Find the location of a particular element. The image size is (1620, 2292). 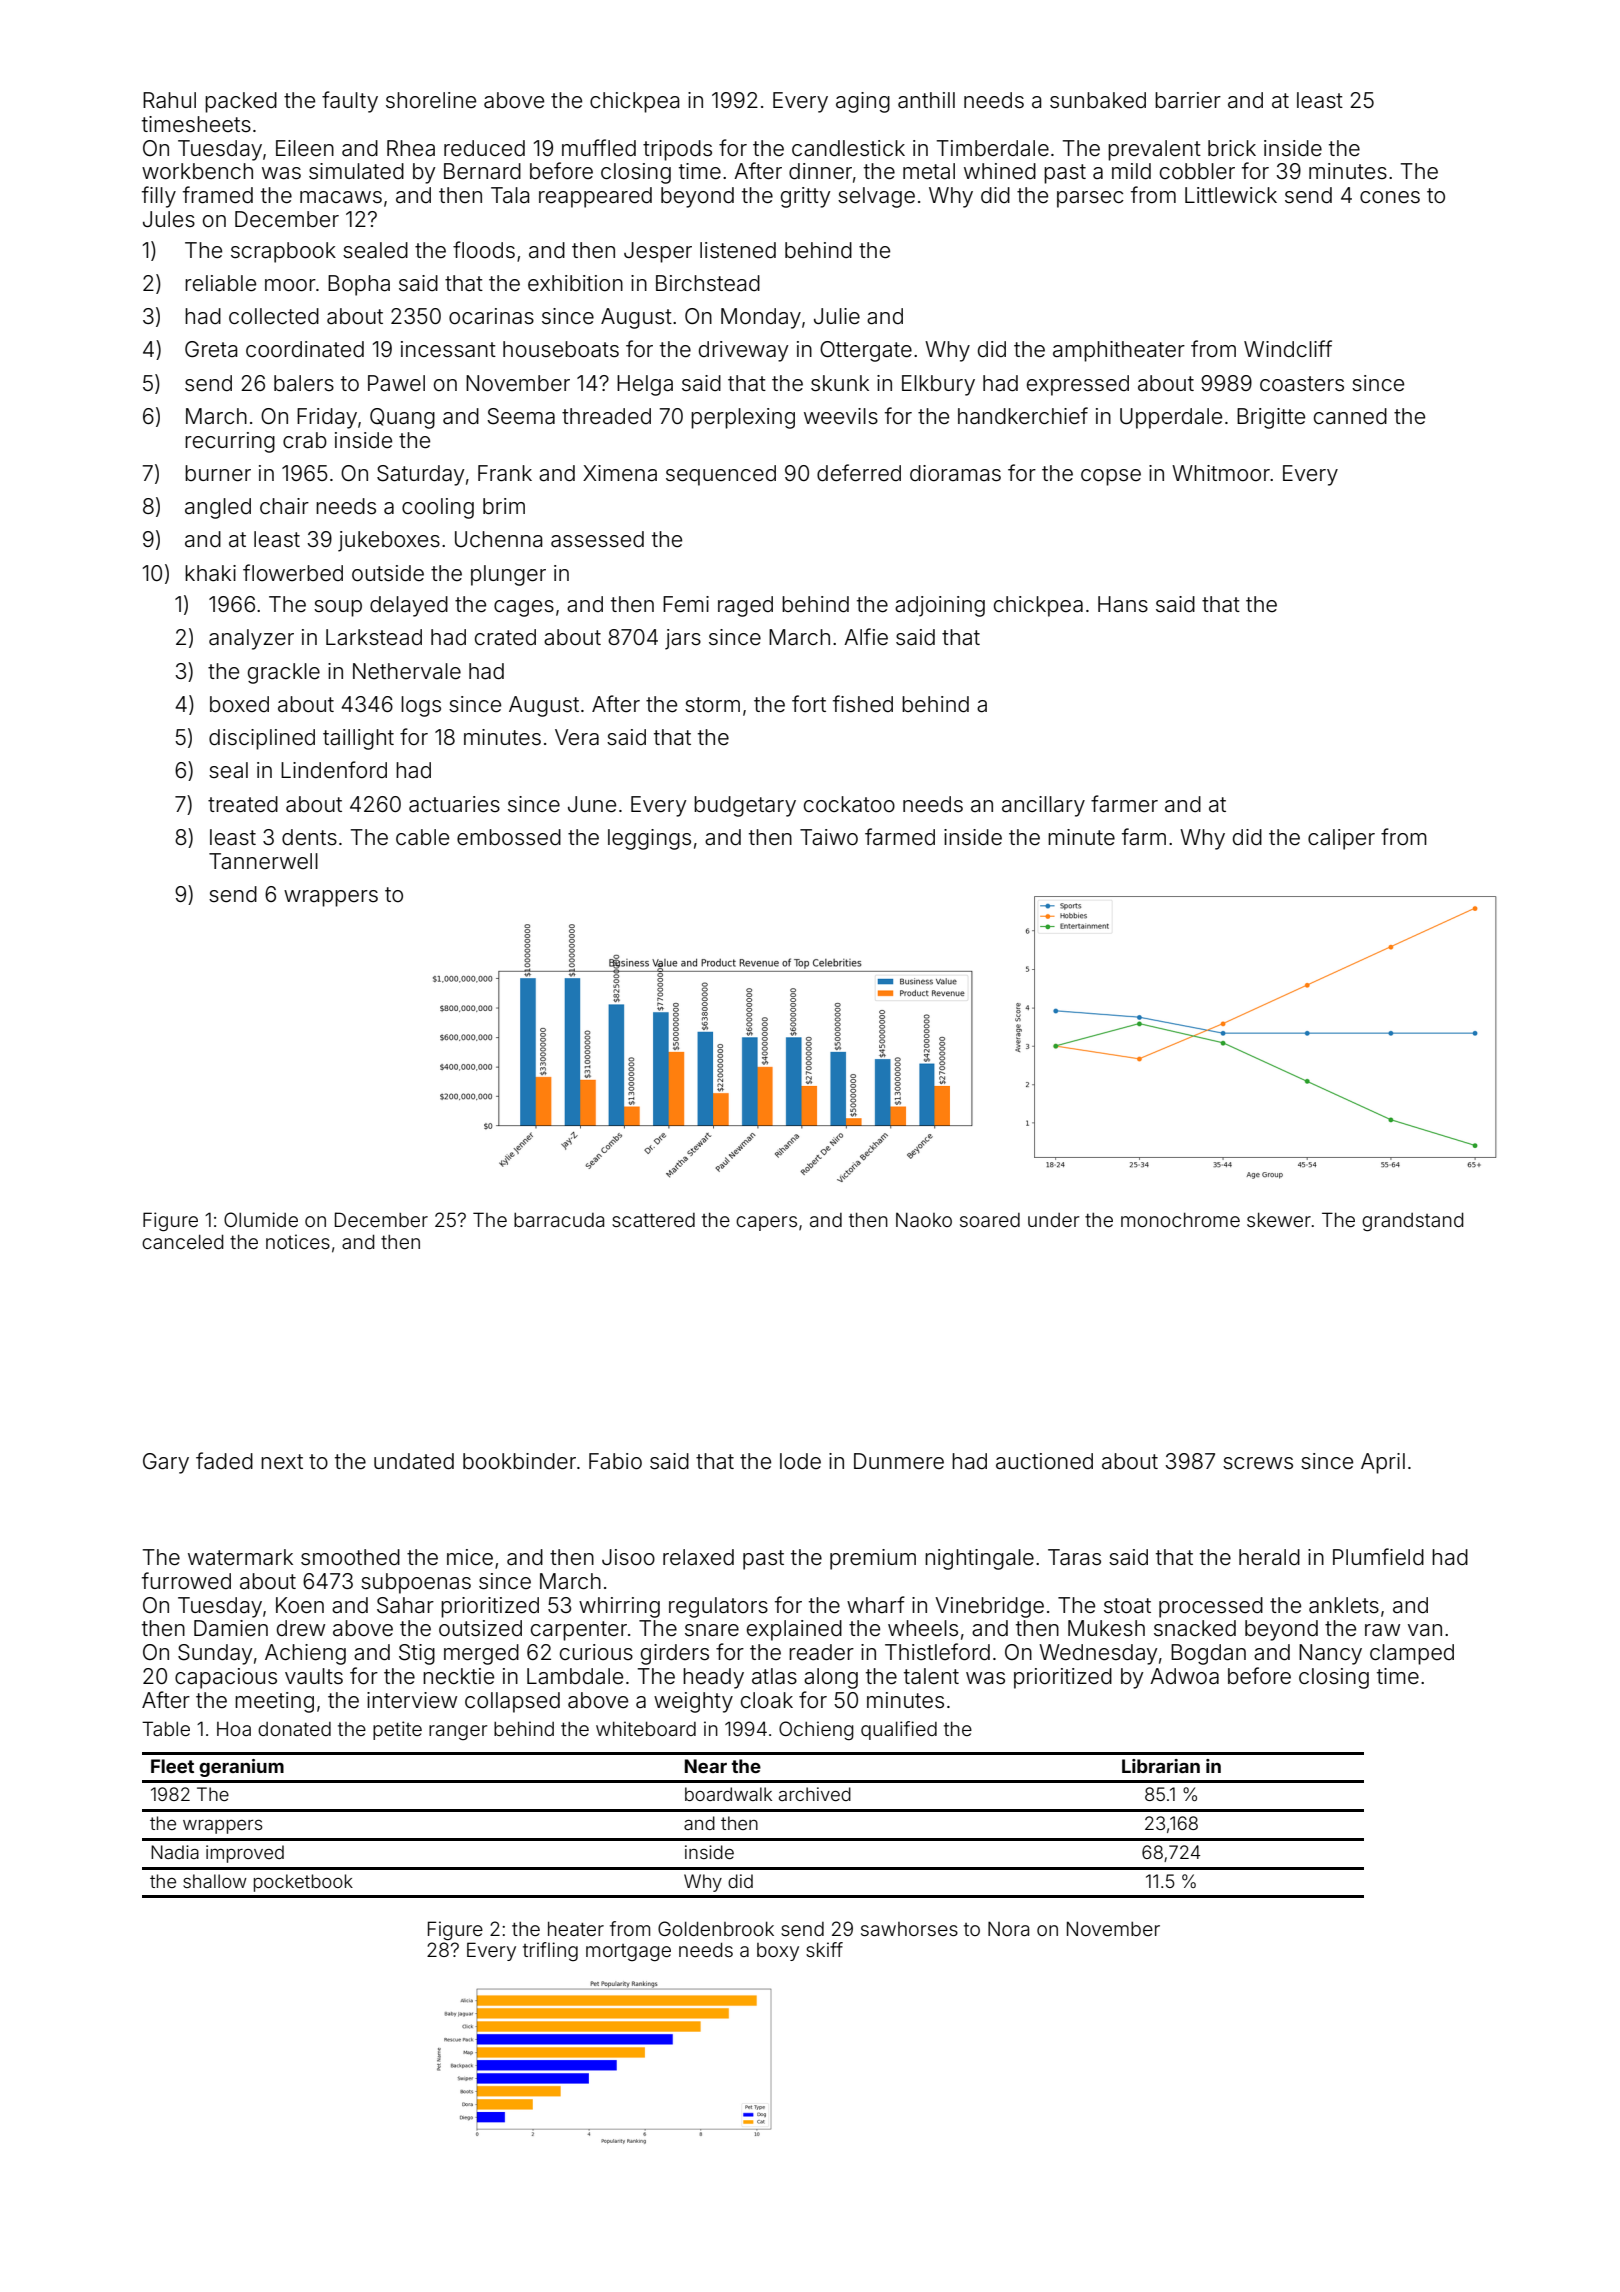

grandstand is located at coordinates (1413, 1221).
